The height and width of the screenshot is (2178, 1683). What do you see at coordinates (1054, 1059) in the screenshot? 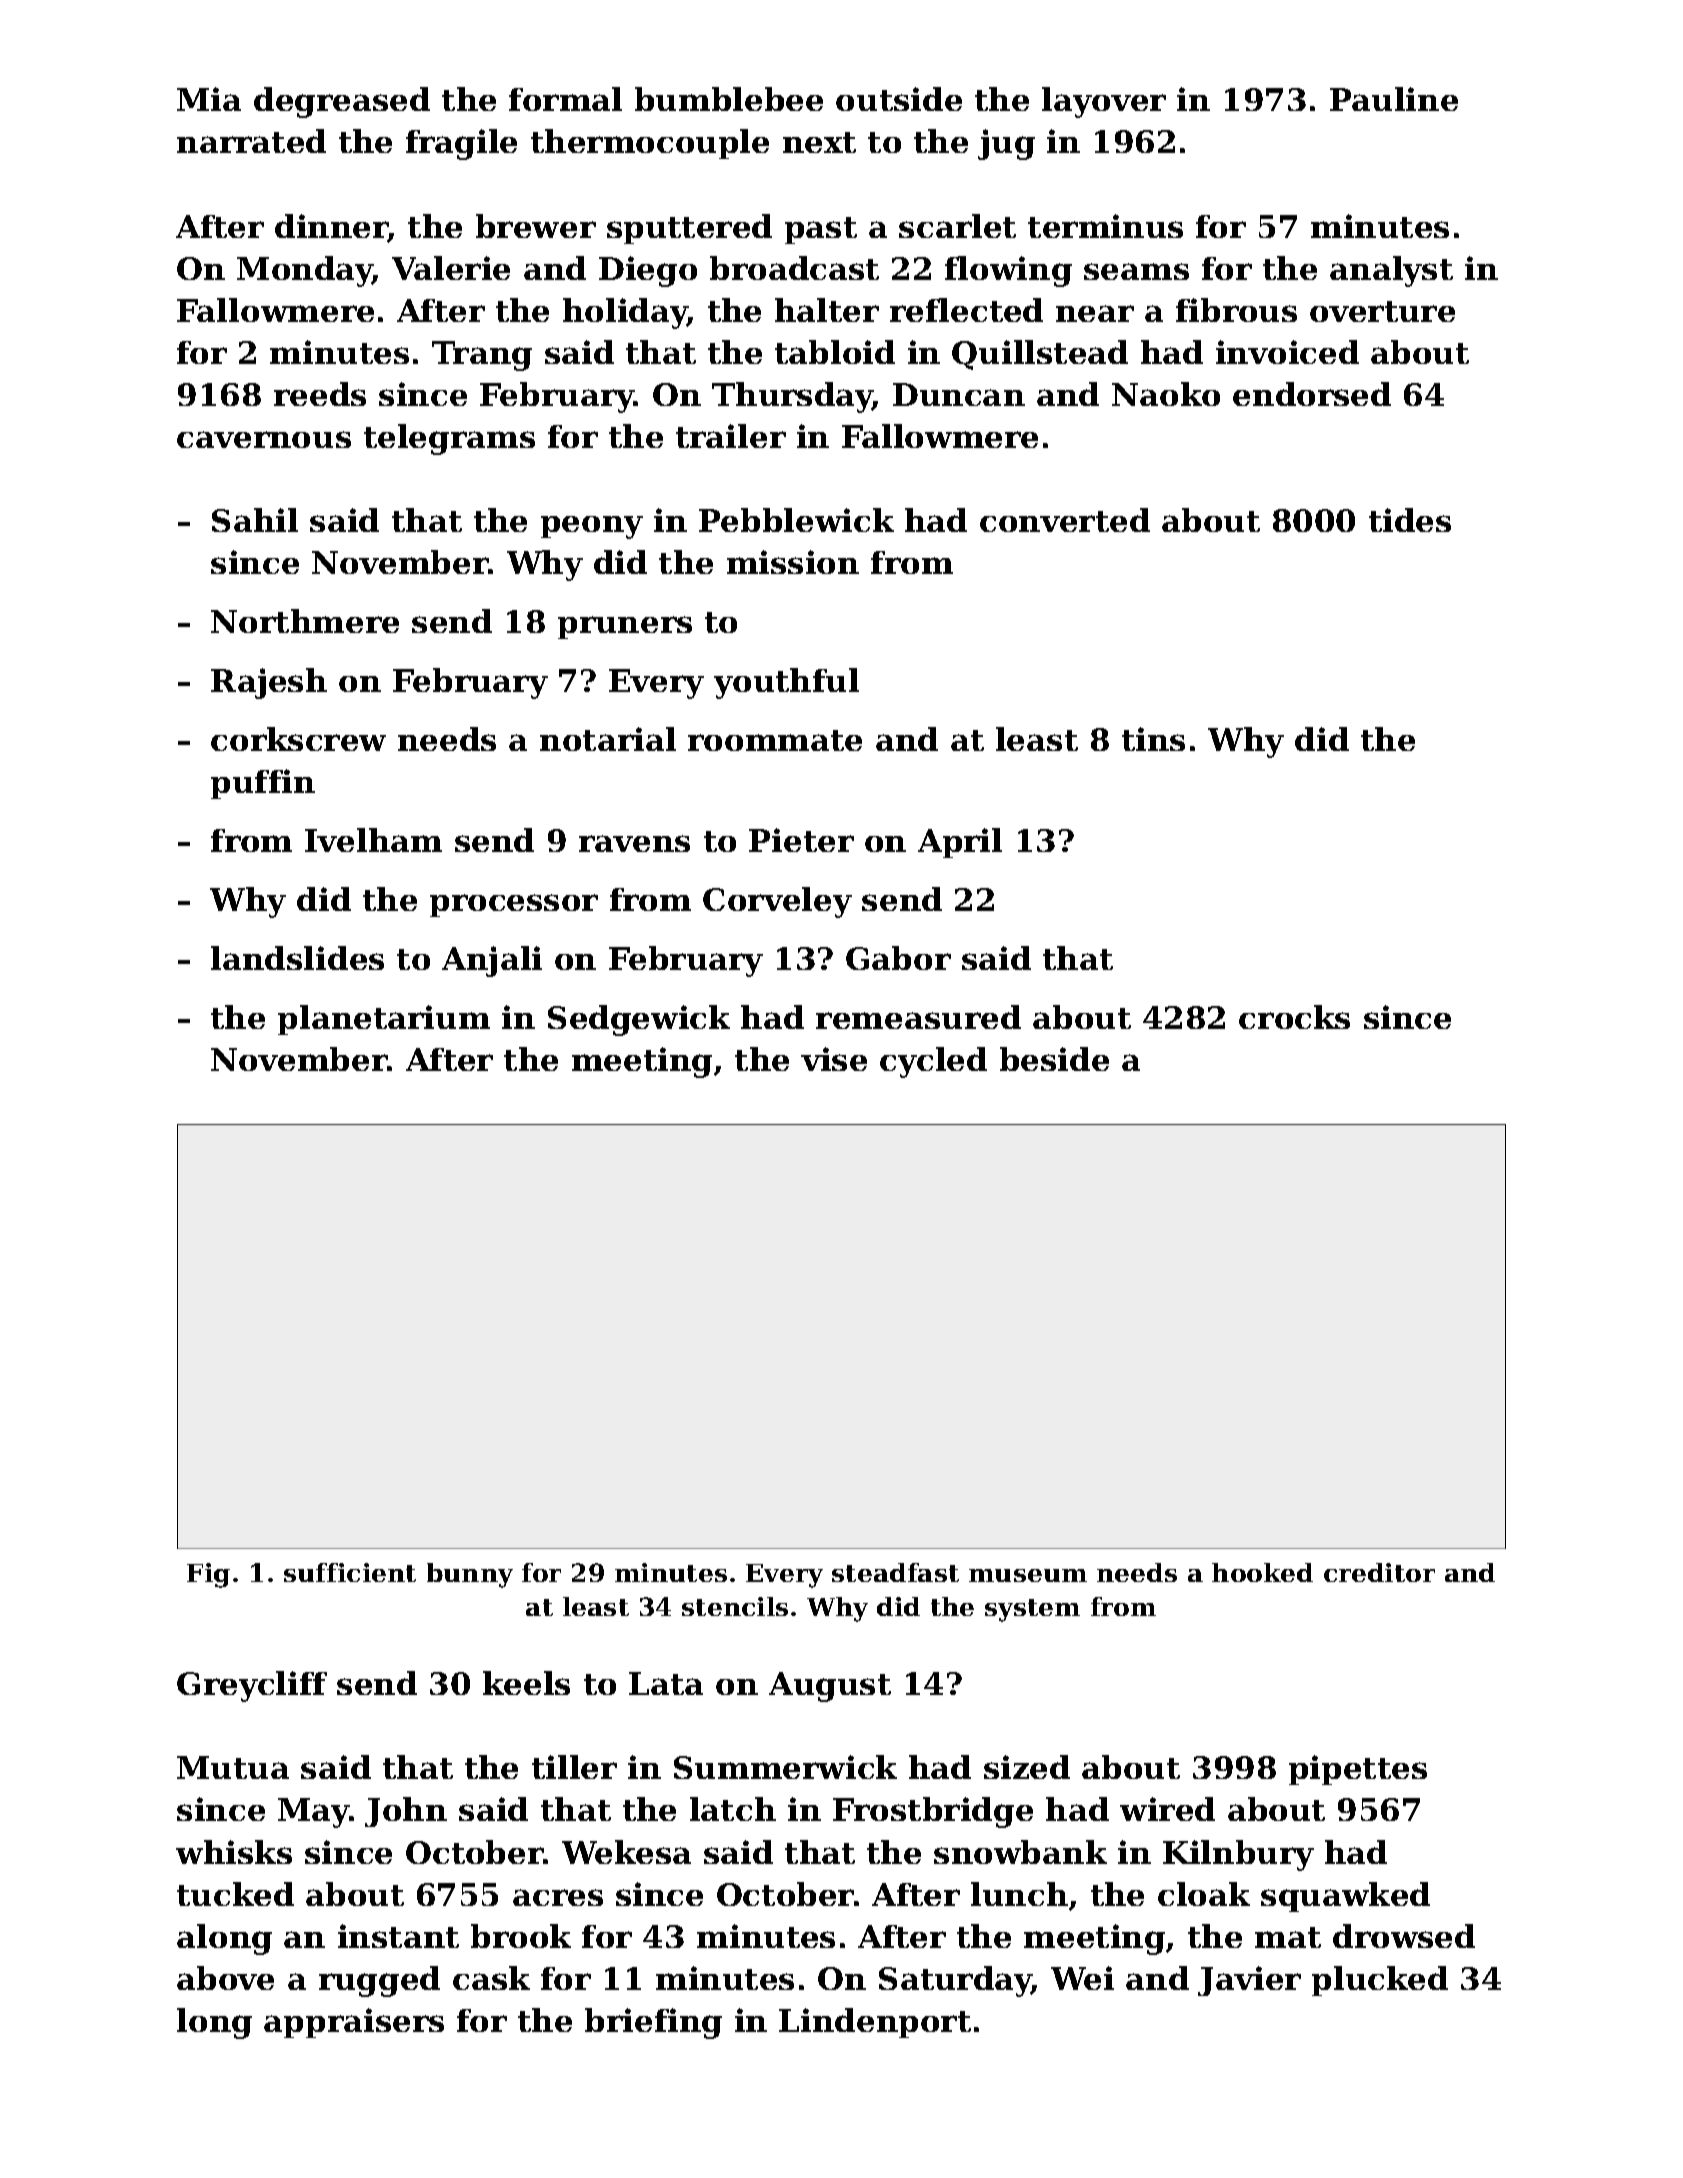
I see `beside` at bounding box center [1054, 1059].
